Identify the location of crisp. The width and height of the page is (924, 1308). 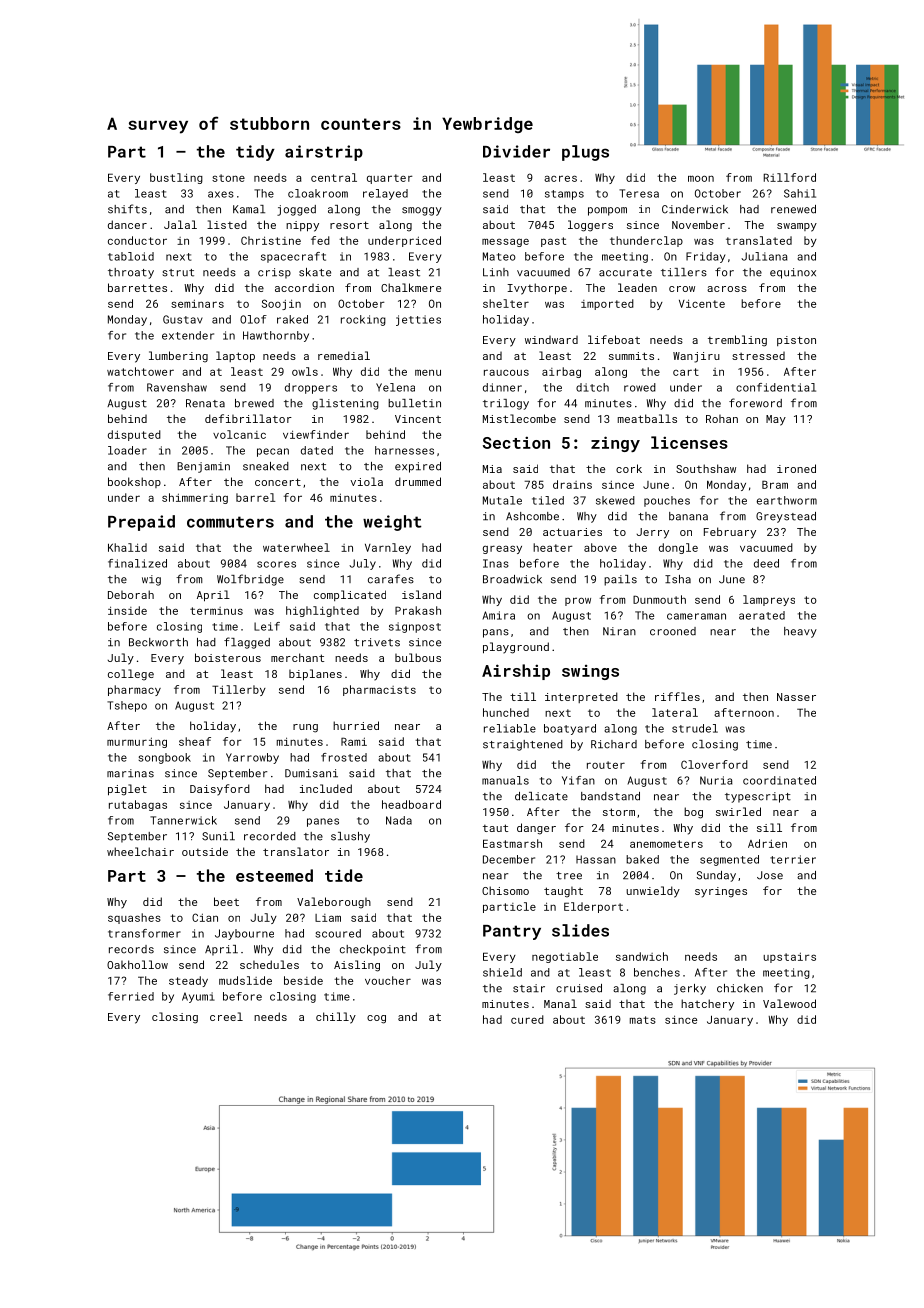
(274, 273).
